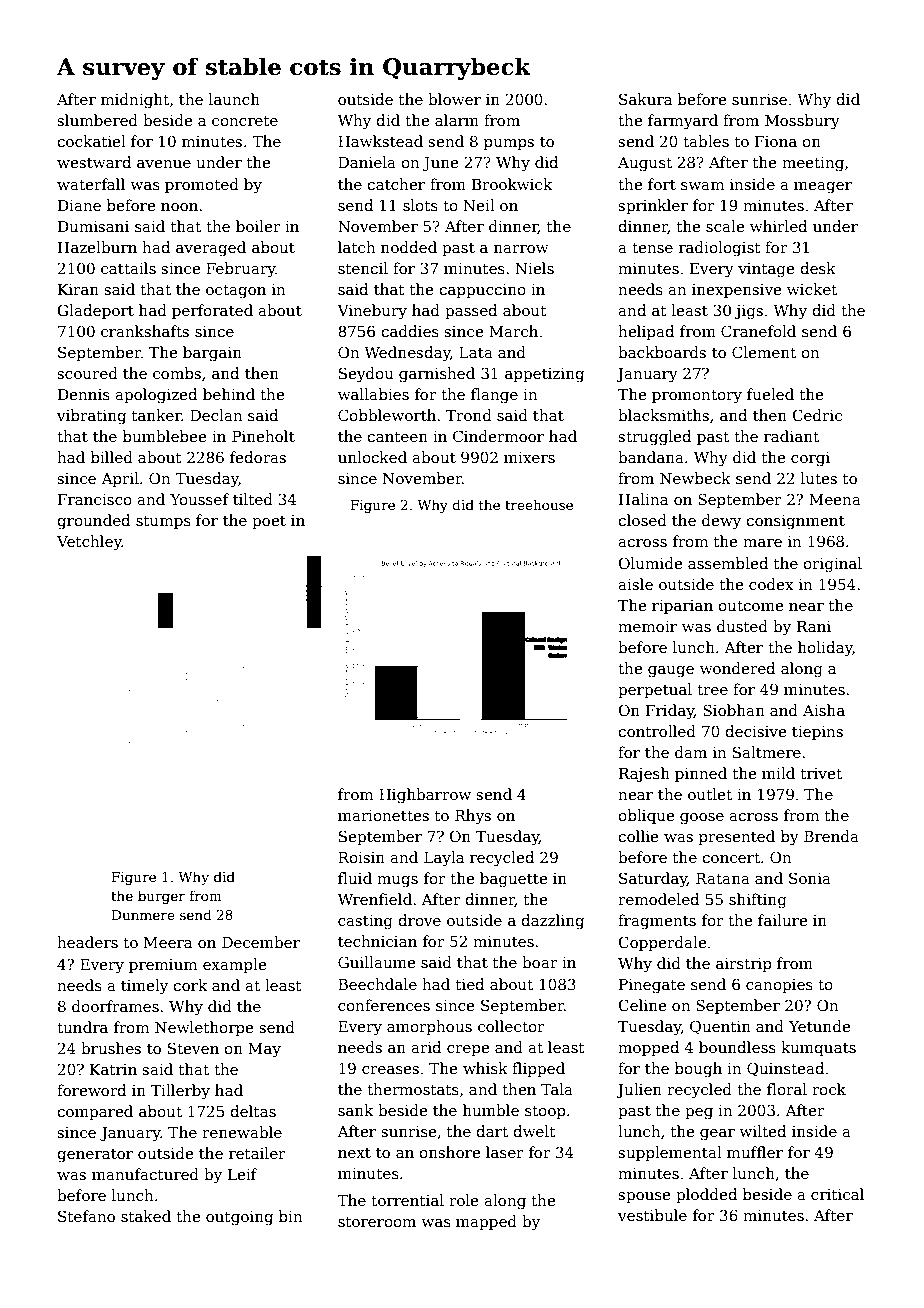 This image has height=1308, width=924. I want to click on cockatiel, so click(91, 141).
